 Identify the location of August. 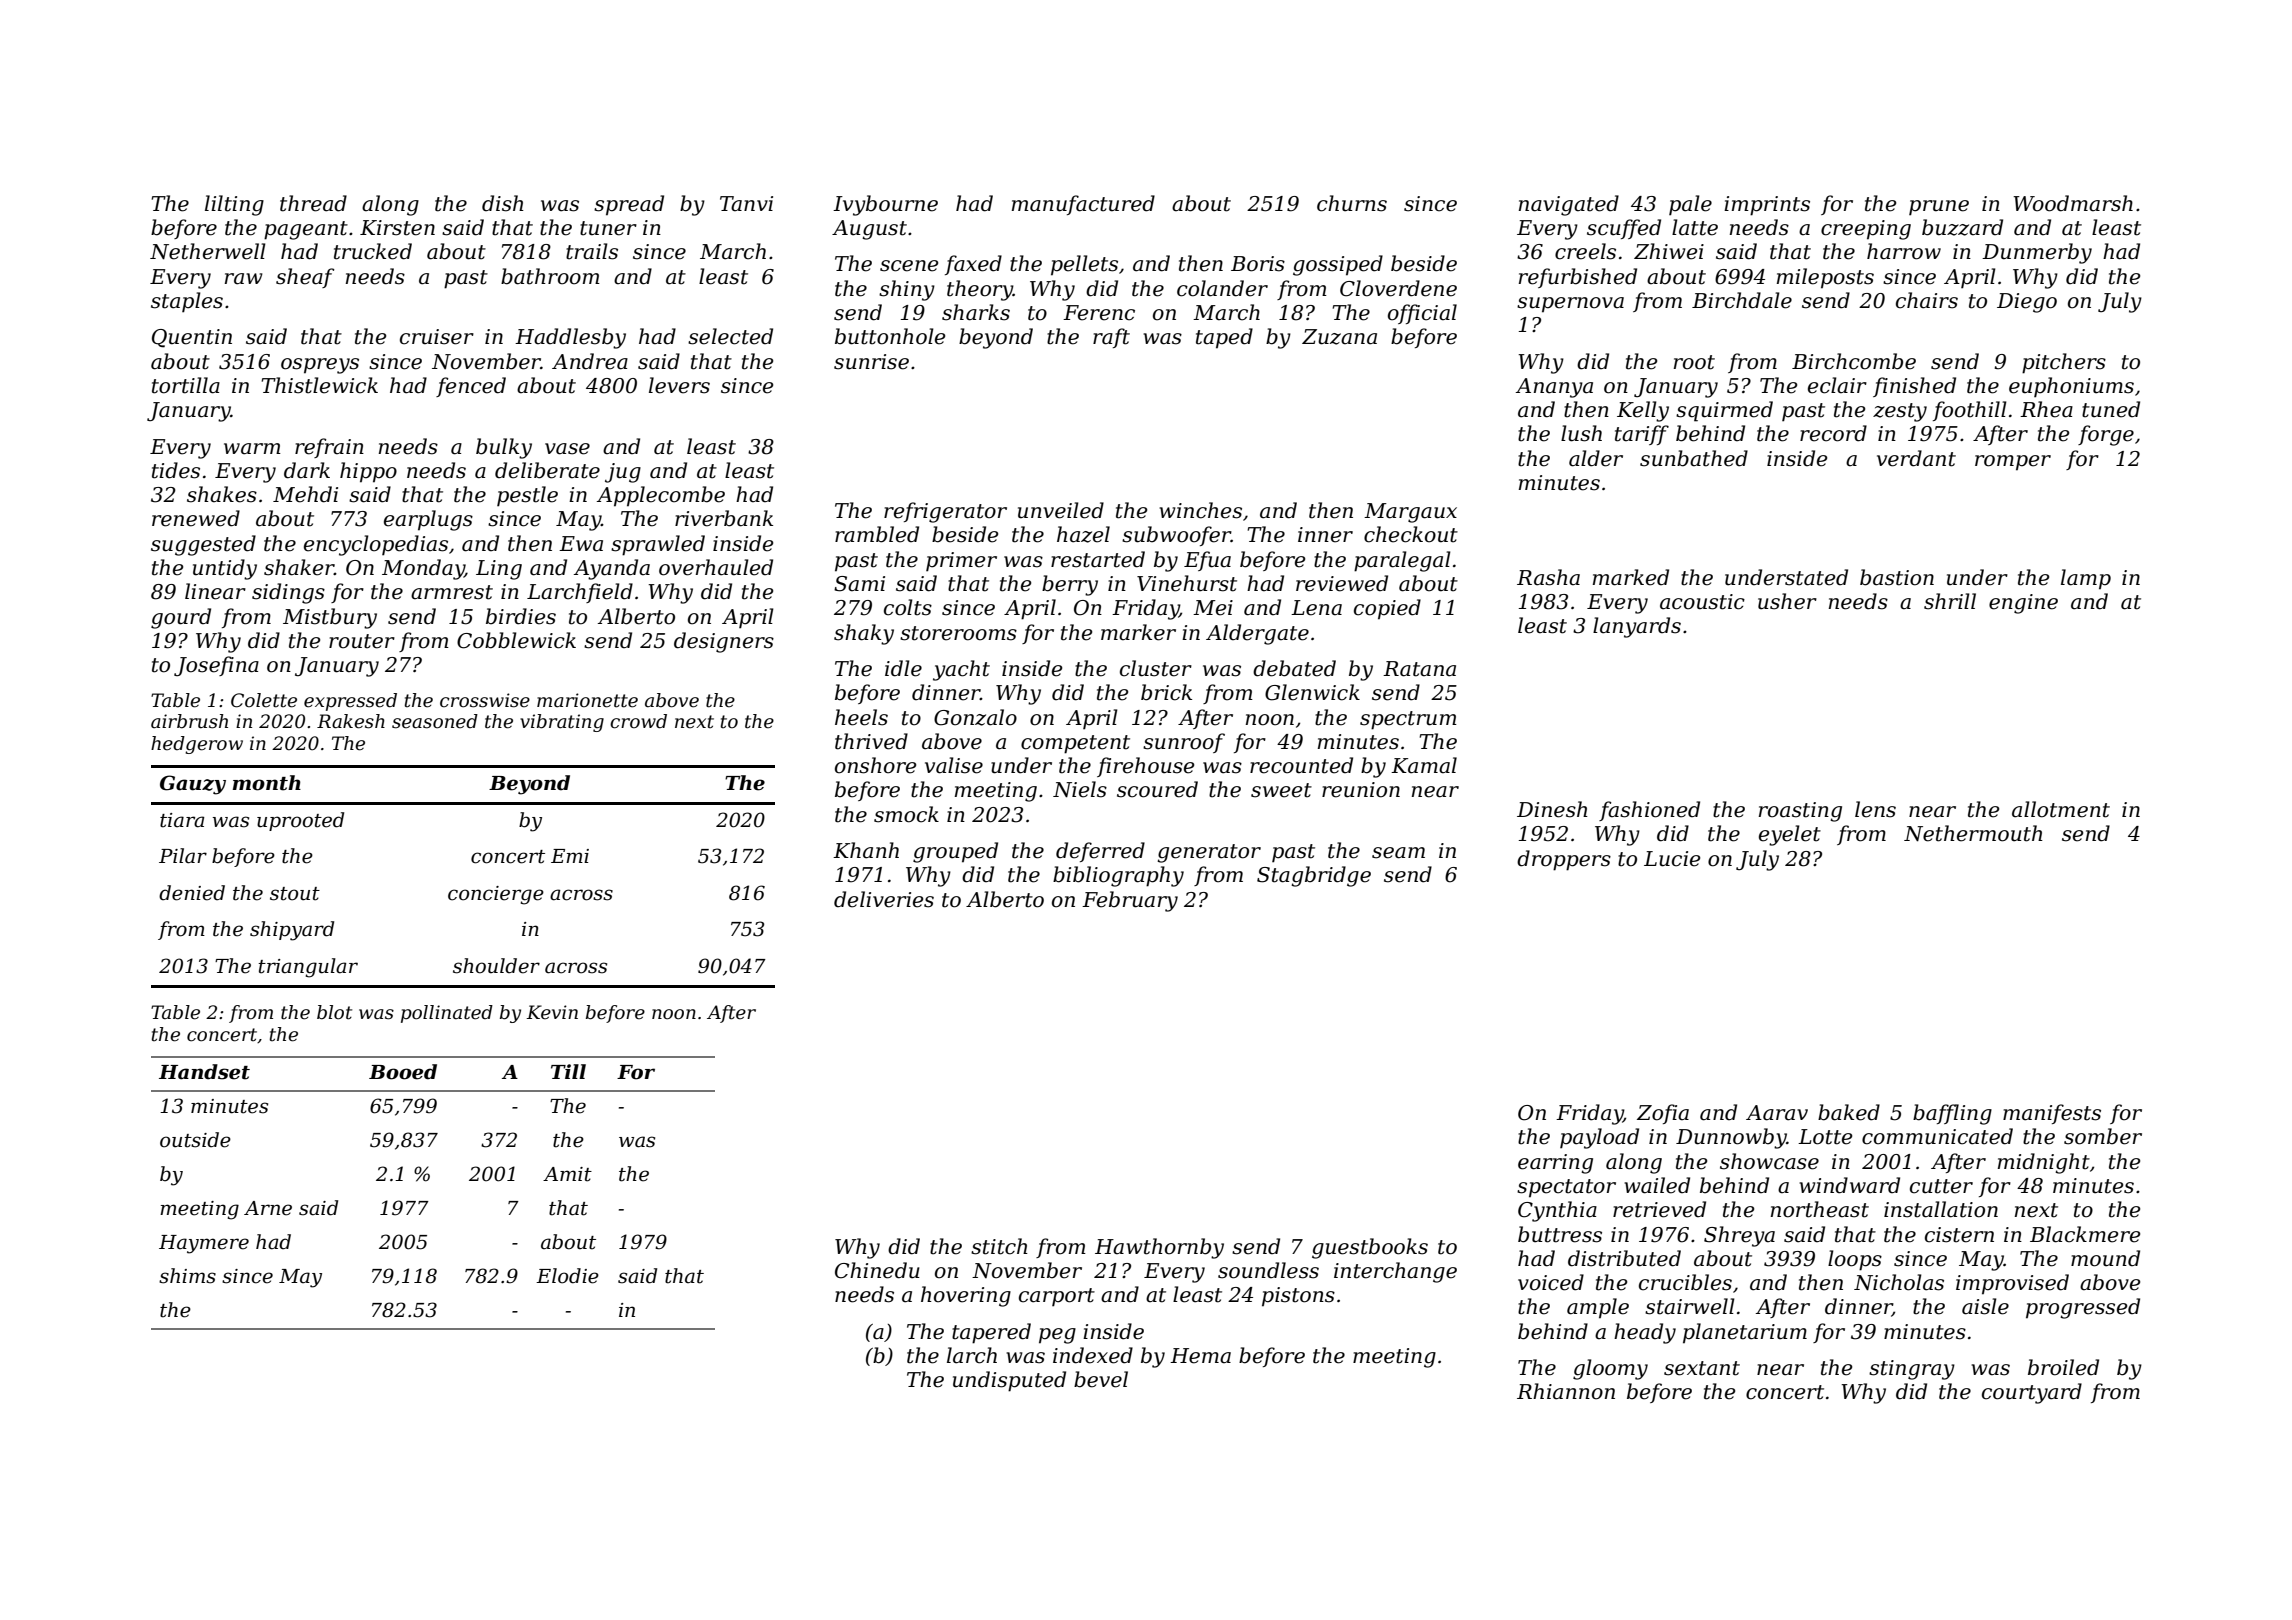
(869, 230).
